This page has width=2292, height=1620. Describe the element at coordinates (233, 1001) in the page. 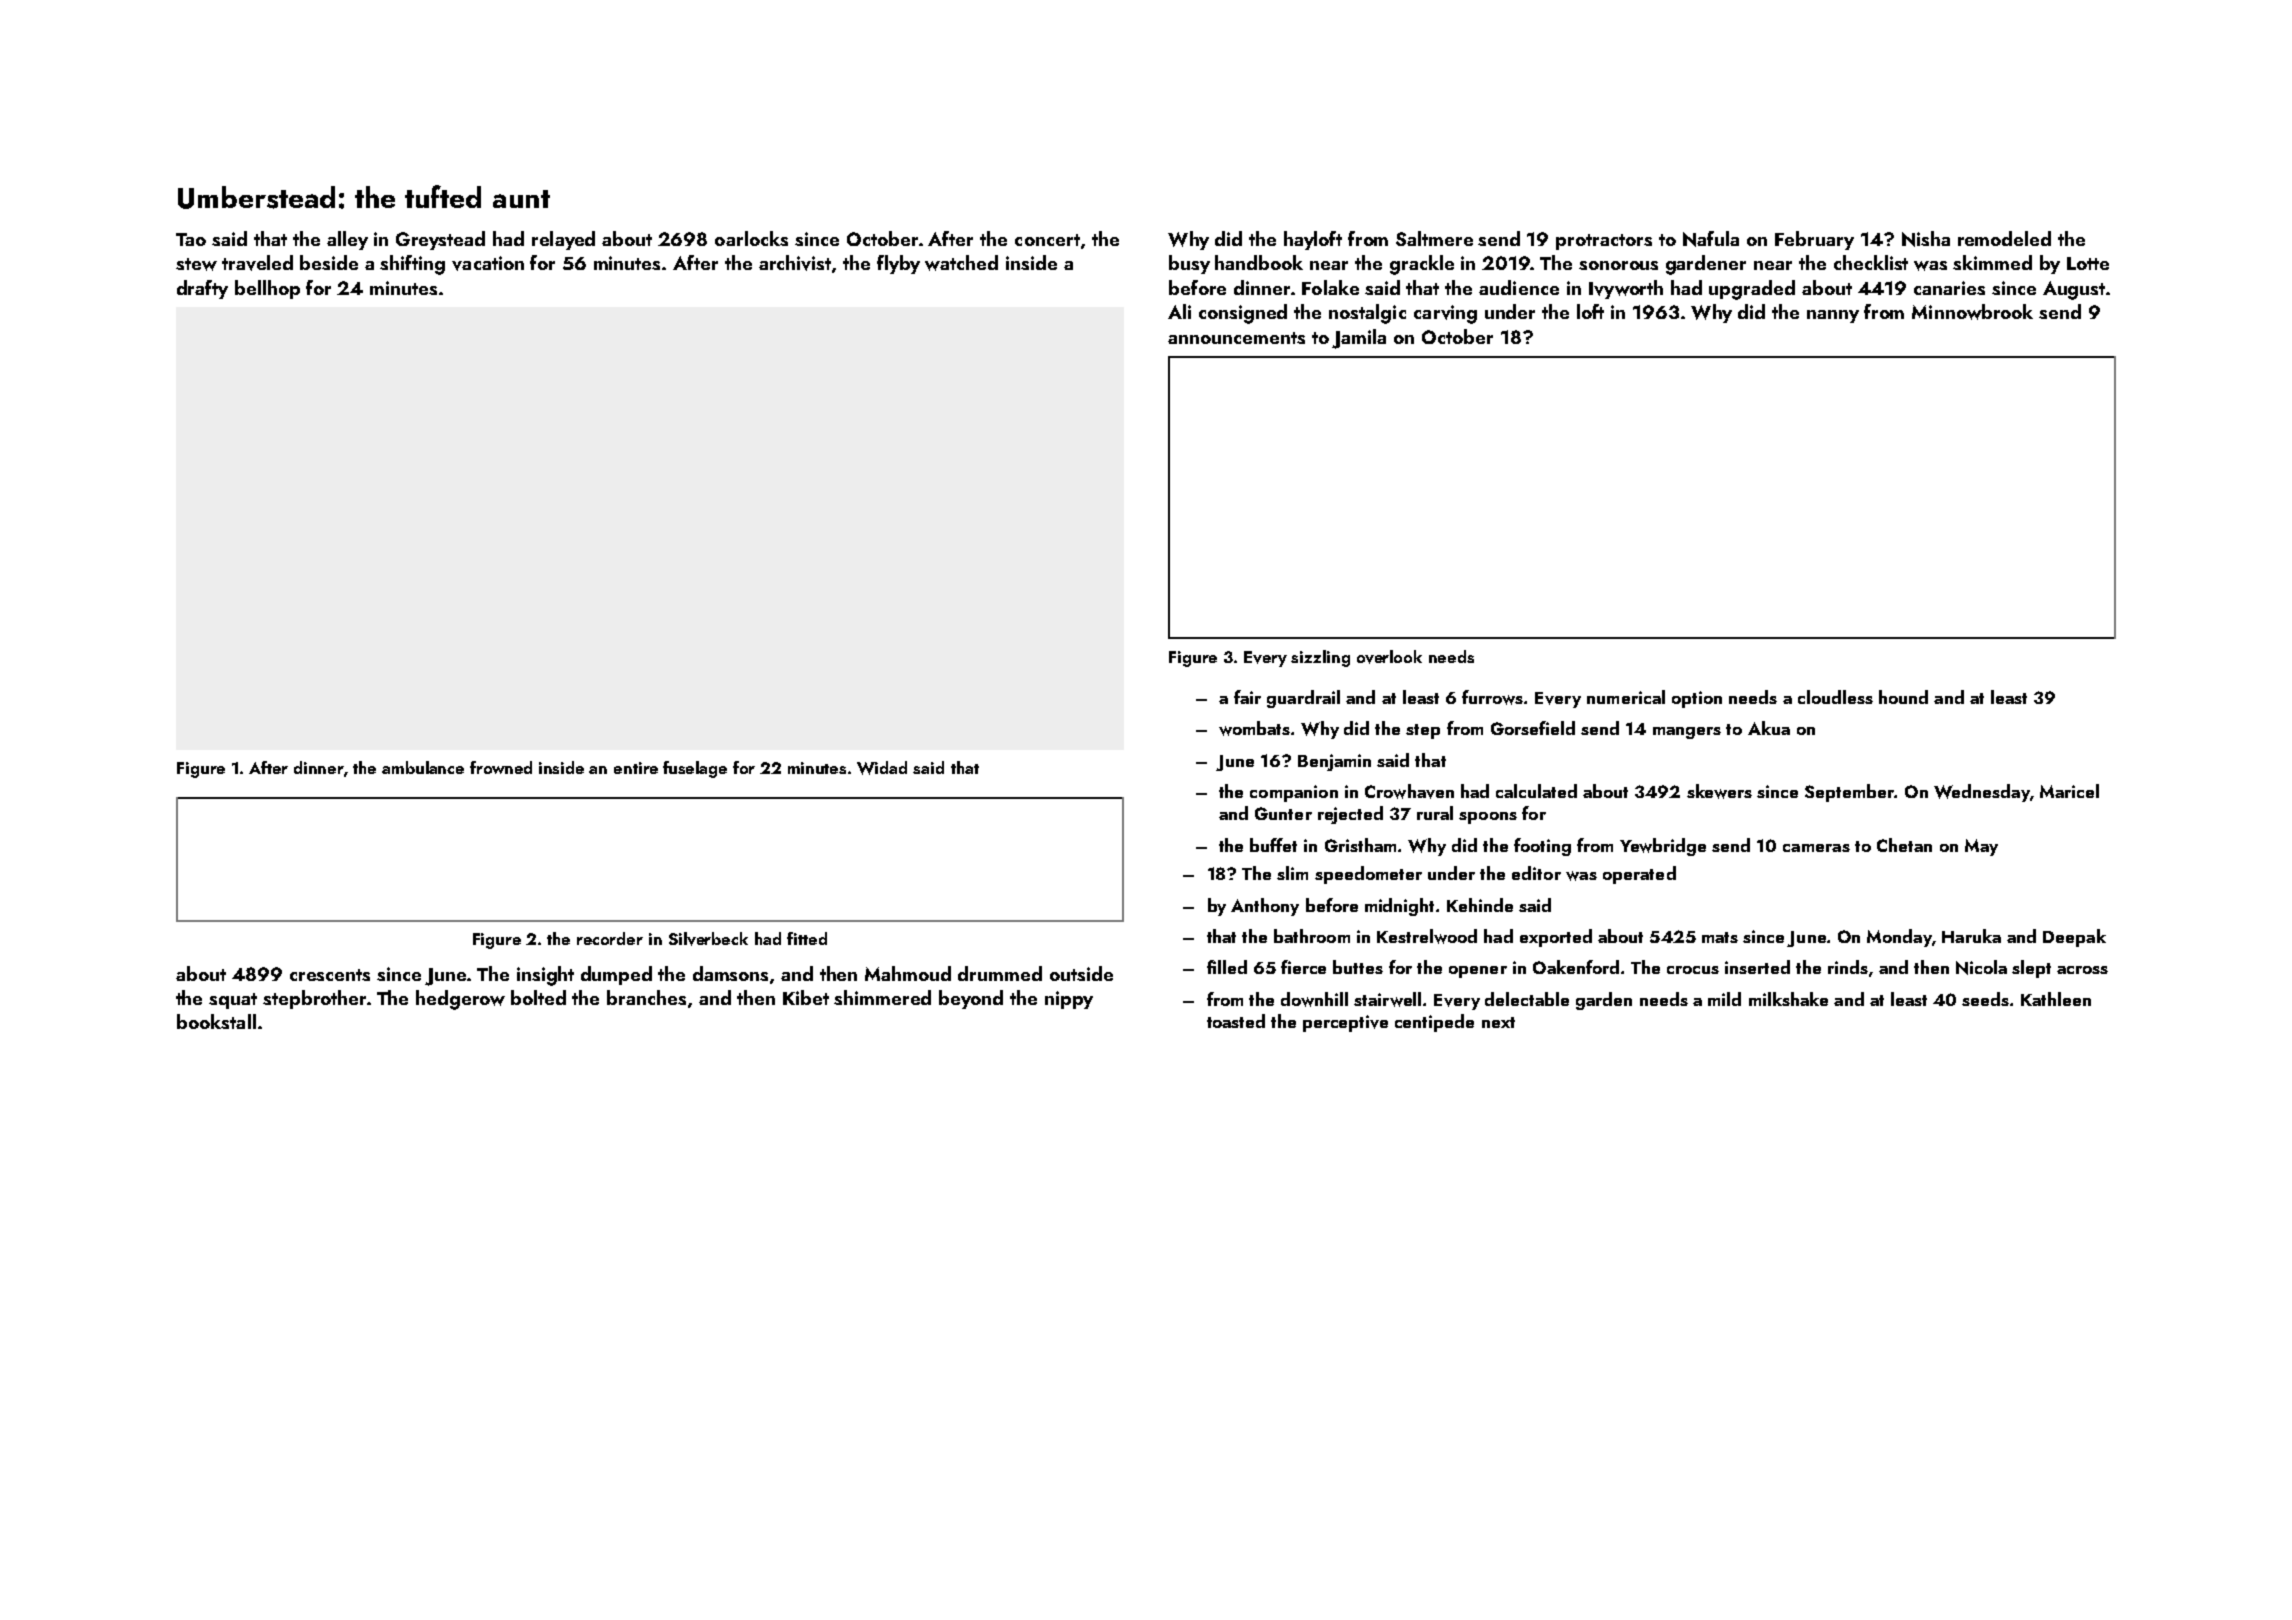

I see `squat` at that location.
